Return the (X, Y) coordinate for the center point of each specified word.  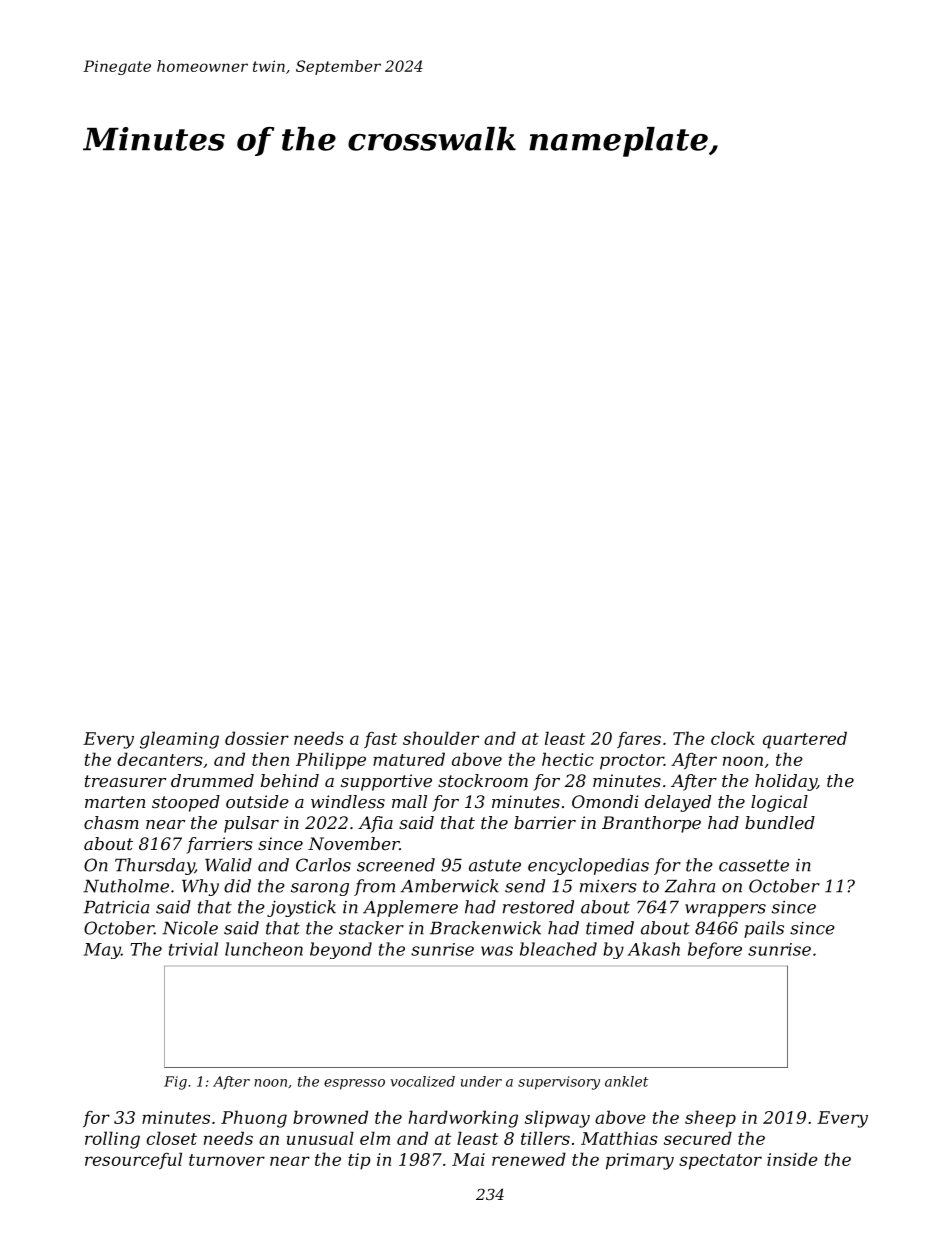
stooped (186, 803)
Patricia (116, 907)
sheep (710, 1119)
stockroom (483, 780)
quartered (805, 740)
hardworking (463, 1119)
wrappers (725, 910)
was (497, 951)
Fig (175, 1083)
